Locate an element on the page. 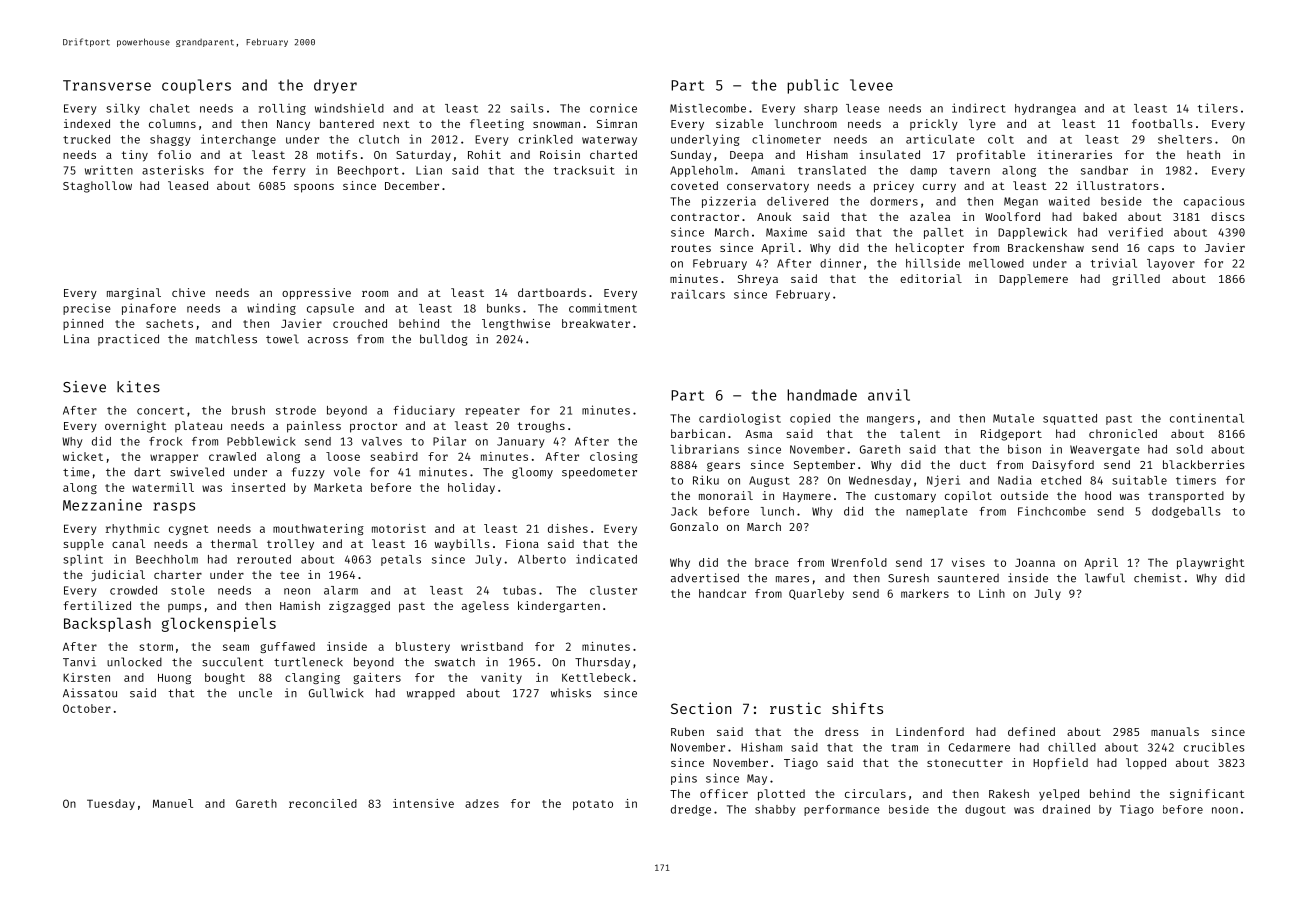  Tuesday is located at coordinates (111, 804).
